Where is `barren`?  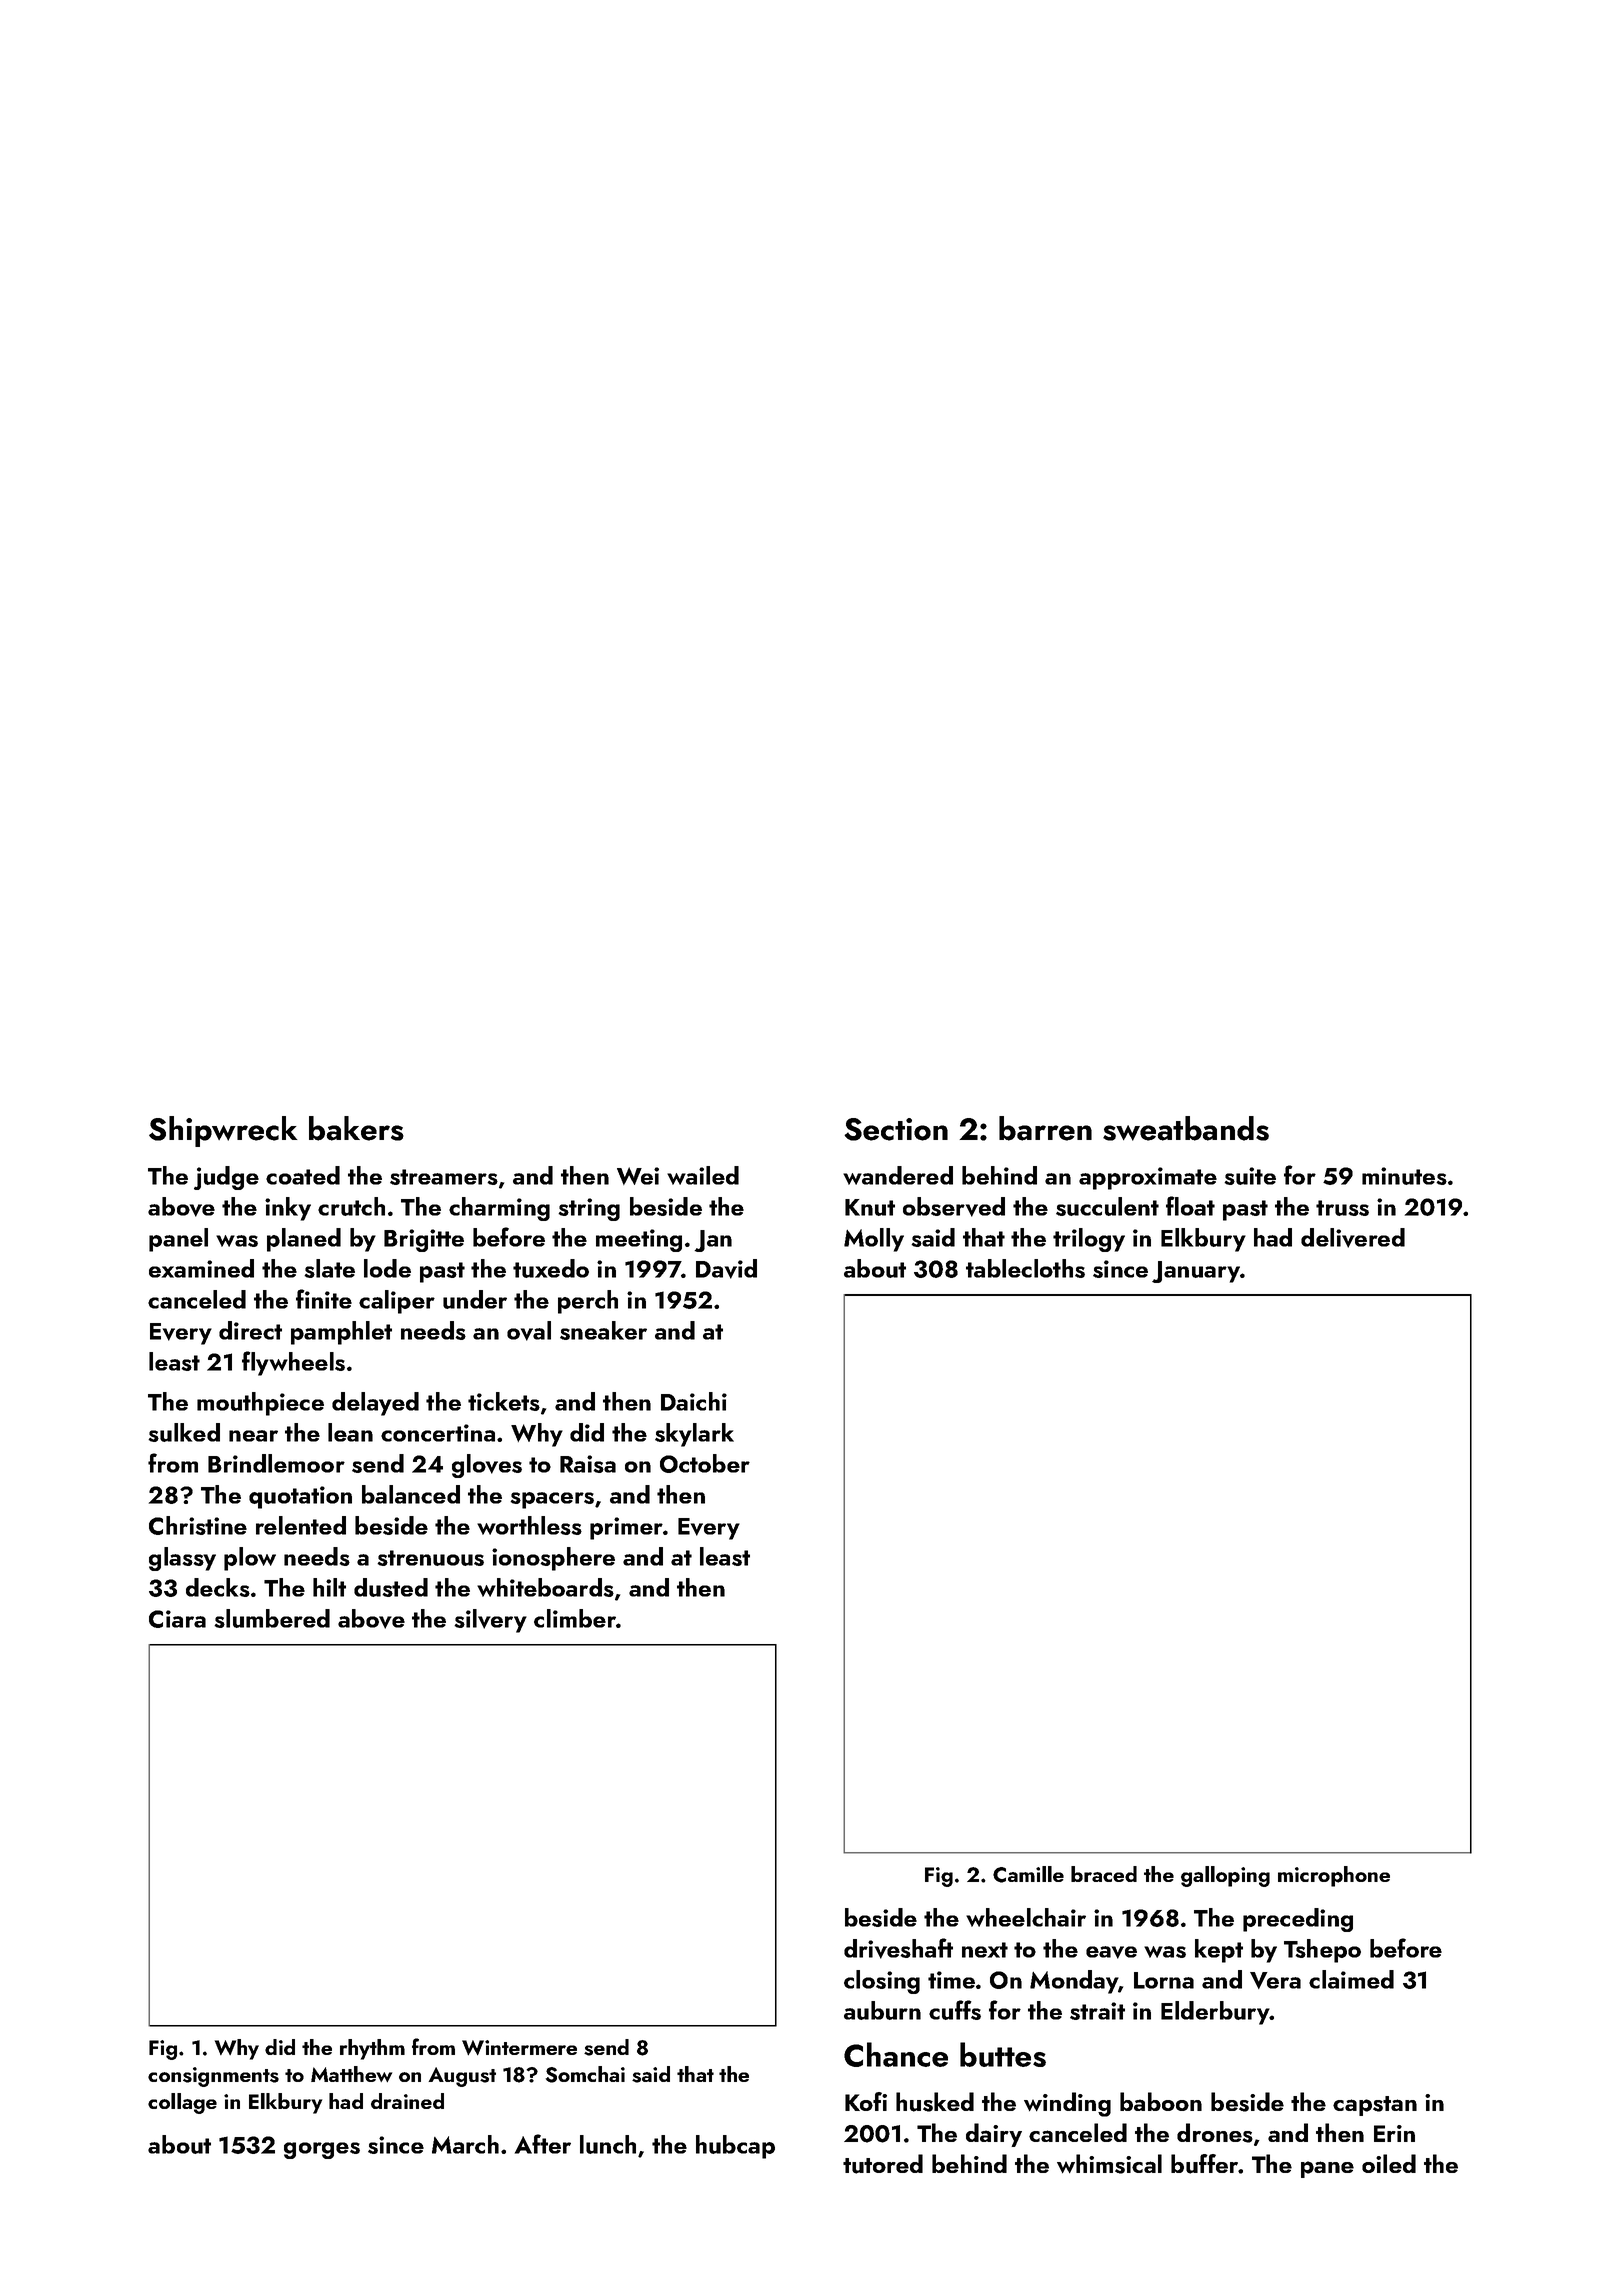
barren is located at coordinates (1045, 1128).
